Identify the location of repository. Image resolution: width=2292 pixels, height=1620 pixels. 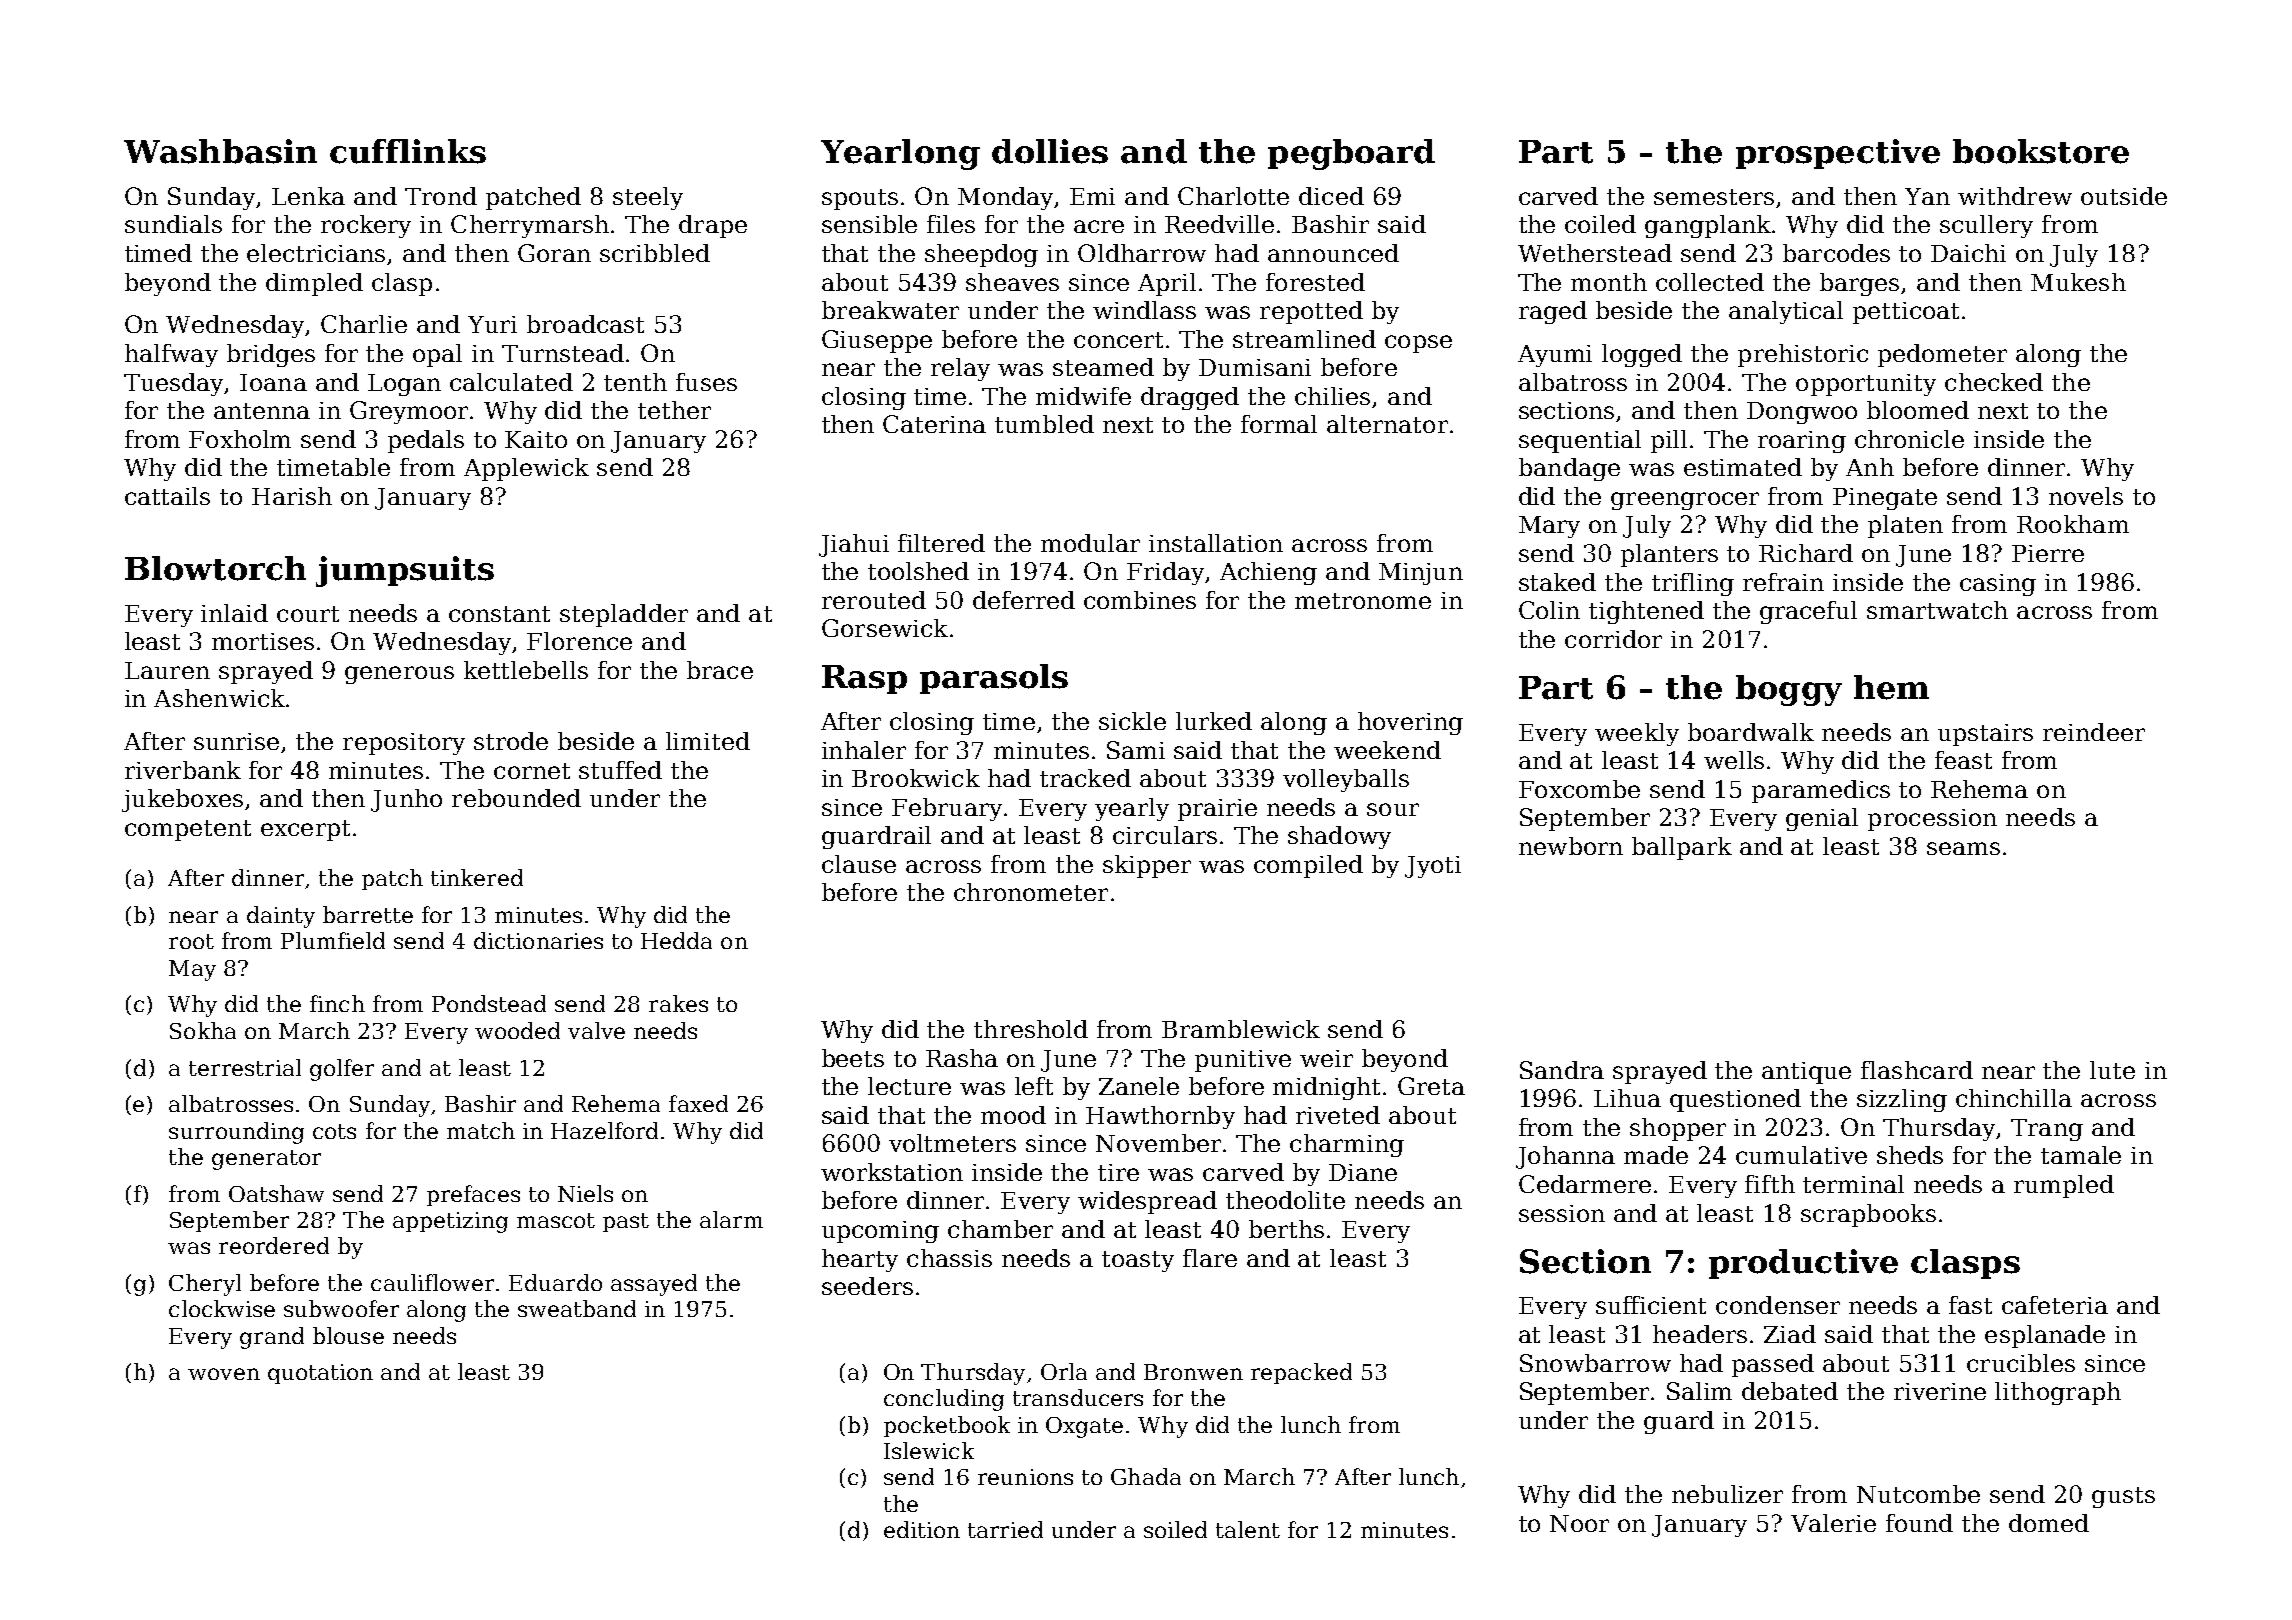
(404, 744).
